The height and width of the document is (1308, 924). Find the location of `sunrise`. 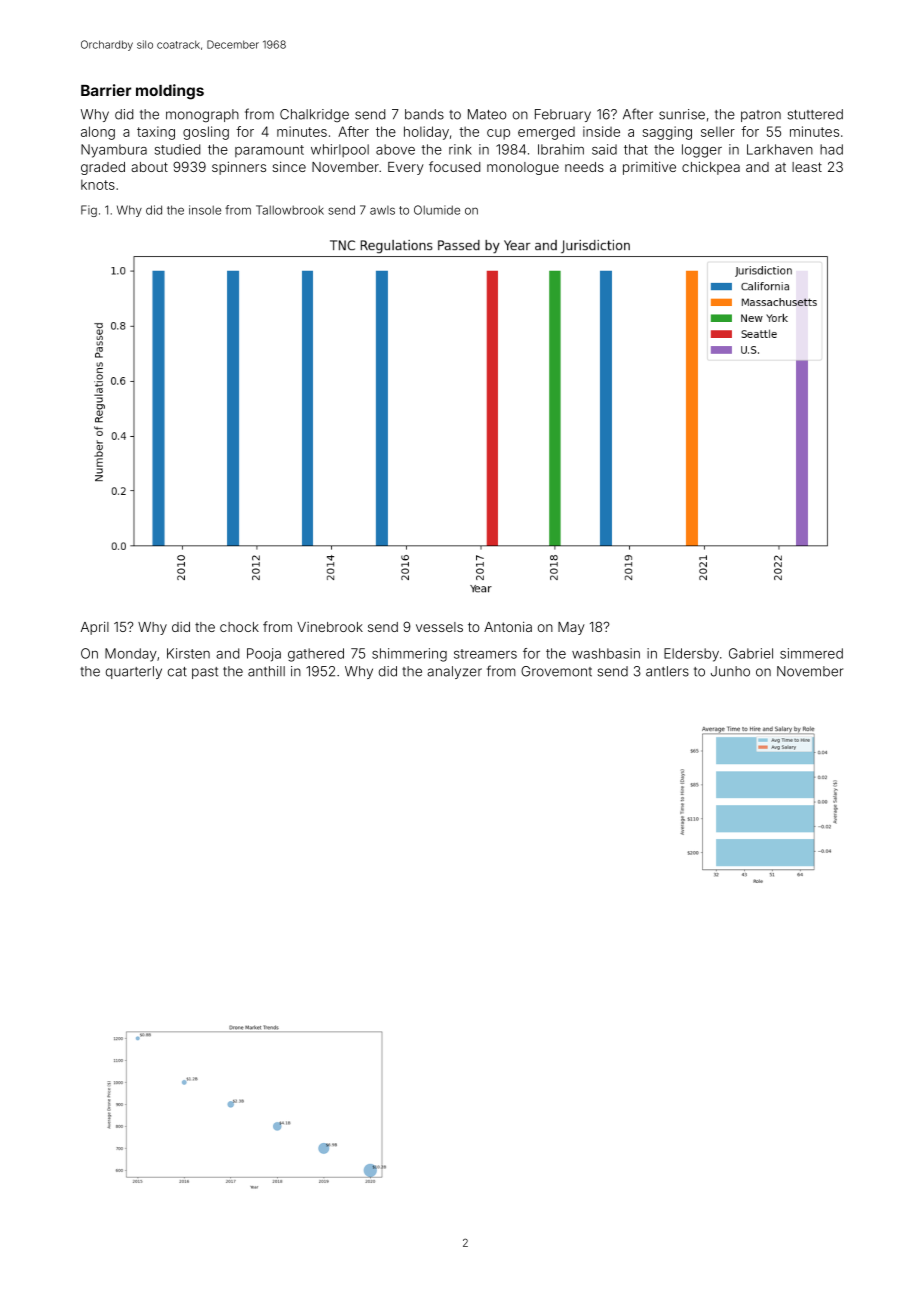

sunrise is located at coordinates (682, 114).
